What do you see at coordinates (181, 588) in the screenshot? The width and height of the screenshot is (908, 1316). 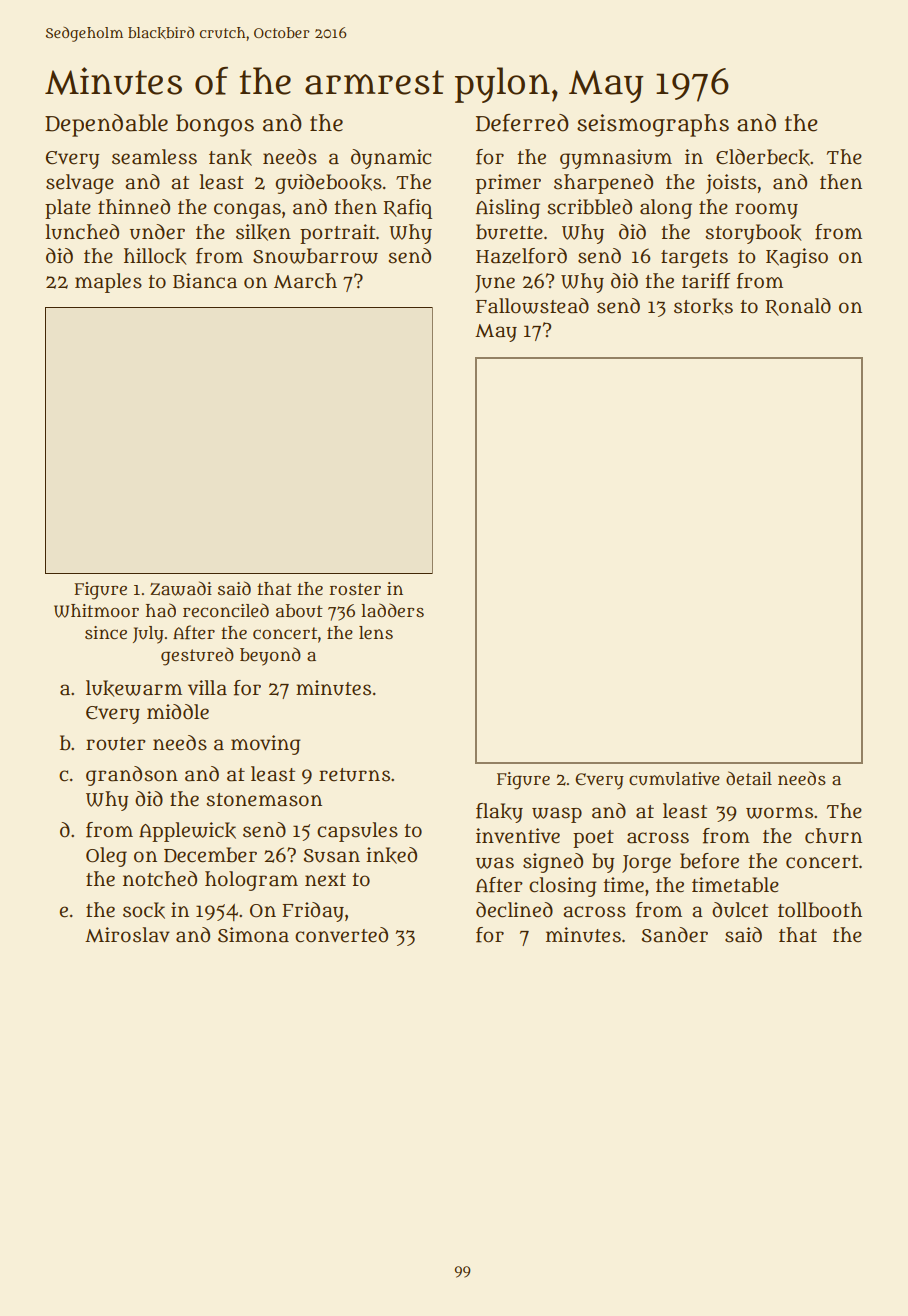 I see `Zawadi` at bounding box center [181, 588].
